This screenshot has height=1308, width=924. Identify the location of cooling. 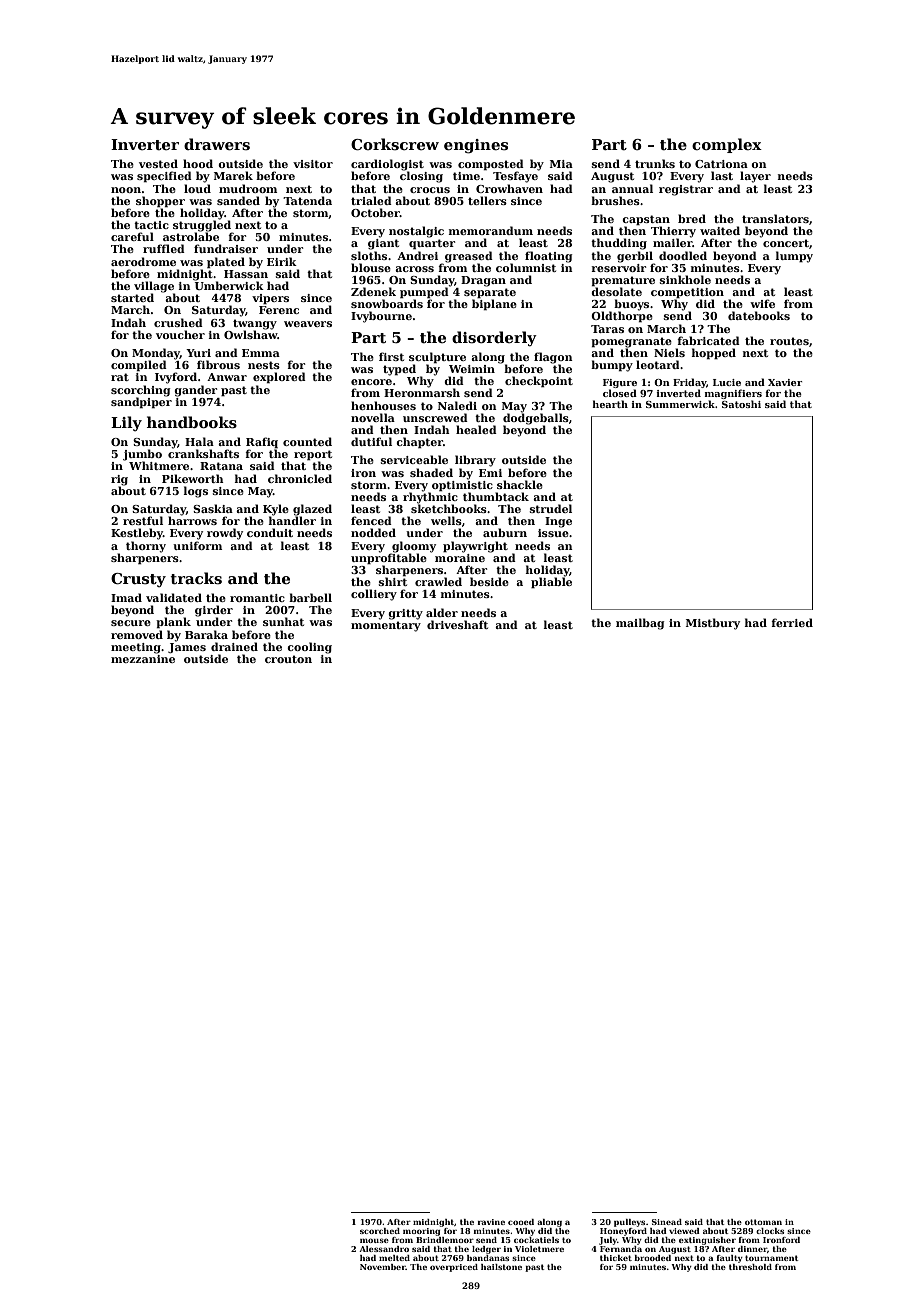
(309, 648).
